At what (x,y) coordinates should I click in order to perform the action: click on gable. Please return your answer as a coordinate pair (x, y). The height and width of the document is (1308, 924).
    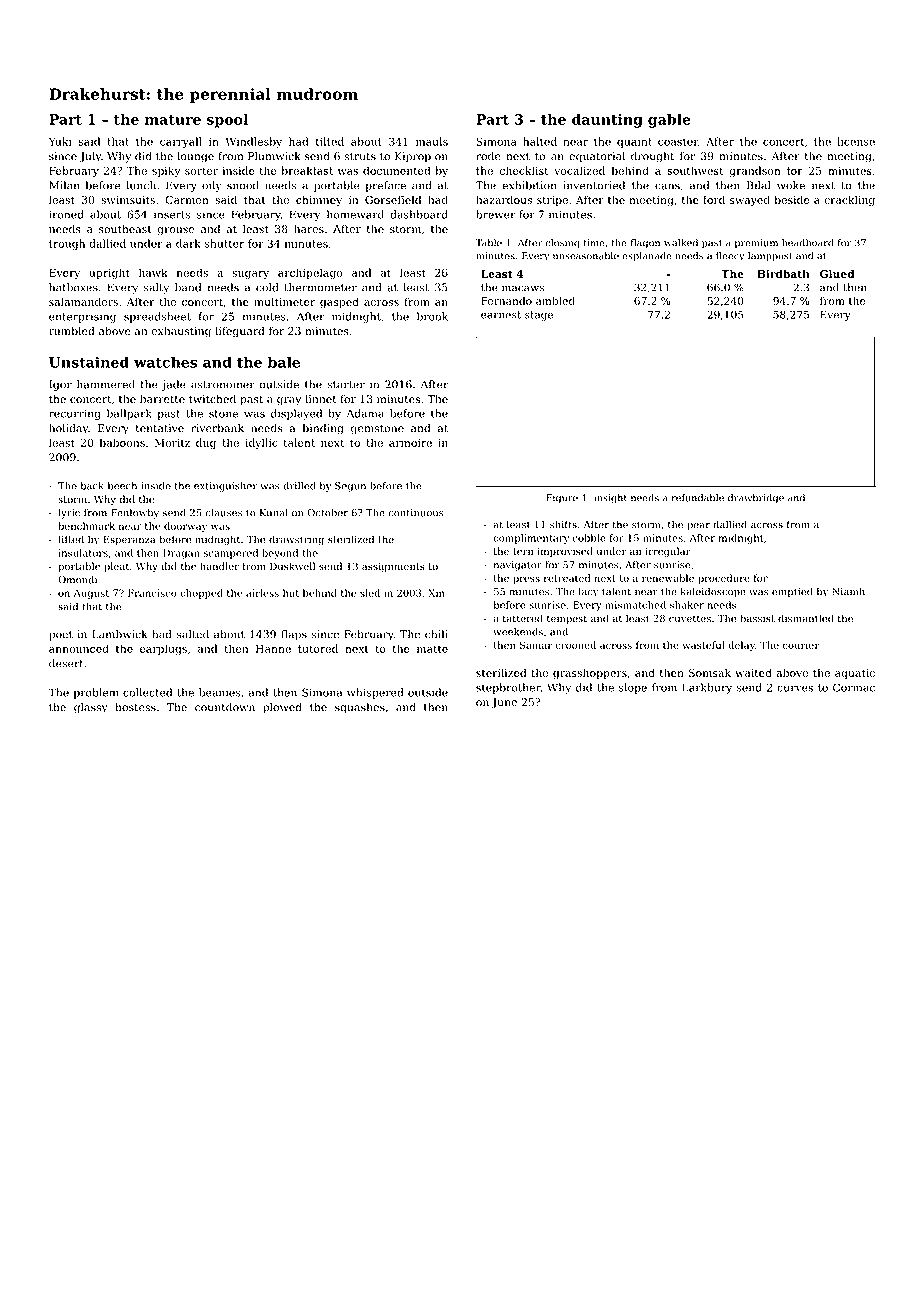
    Looking at the image, I should click on (669, 121).
